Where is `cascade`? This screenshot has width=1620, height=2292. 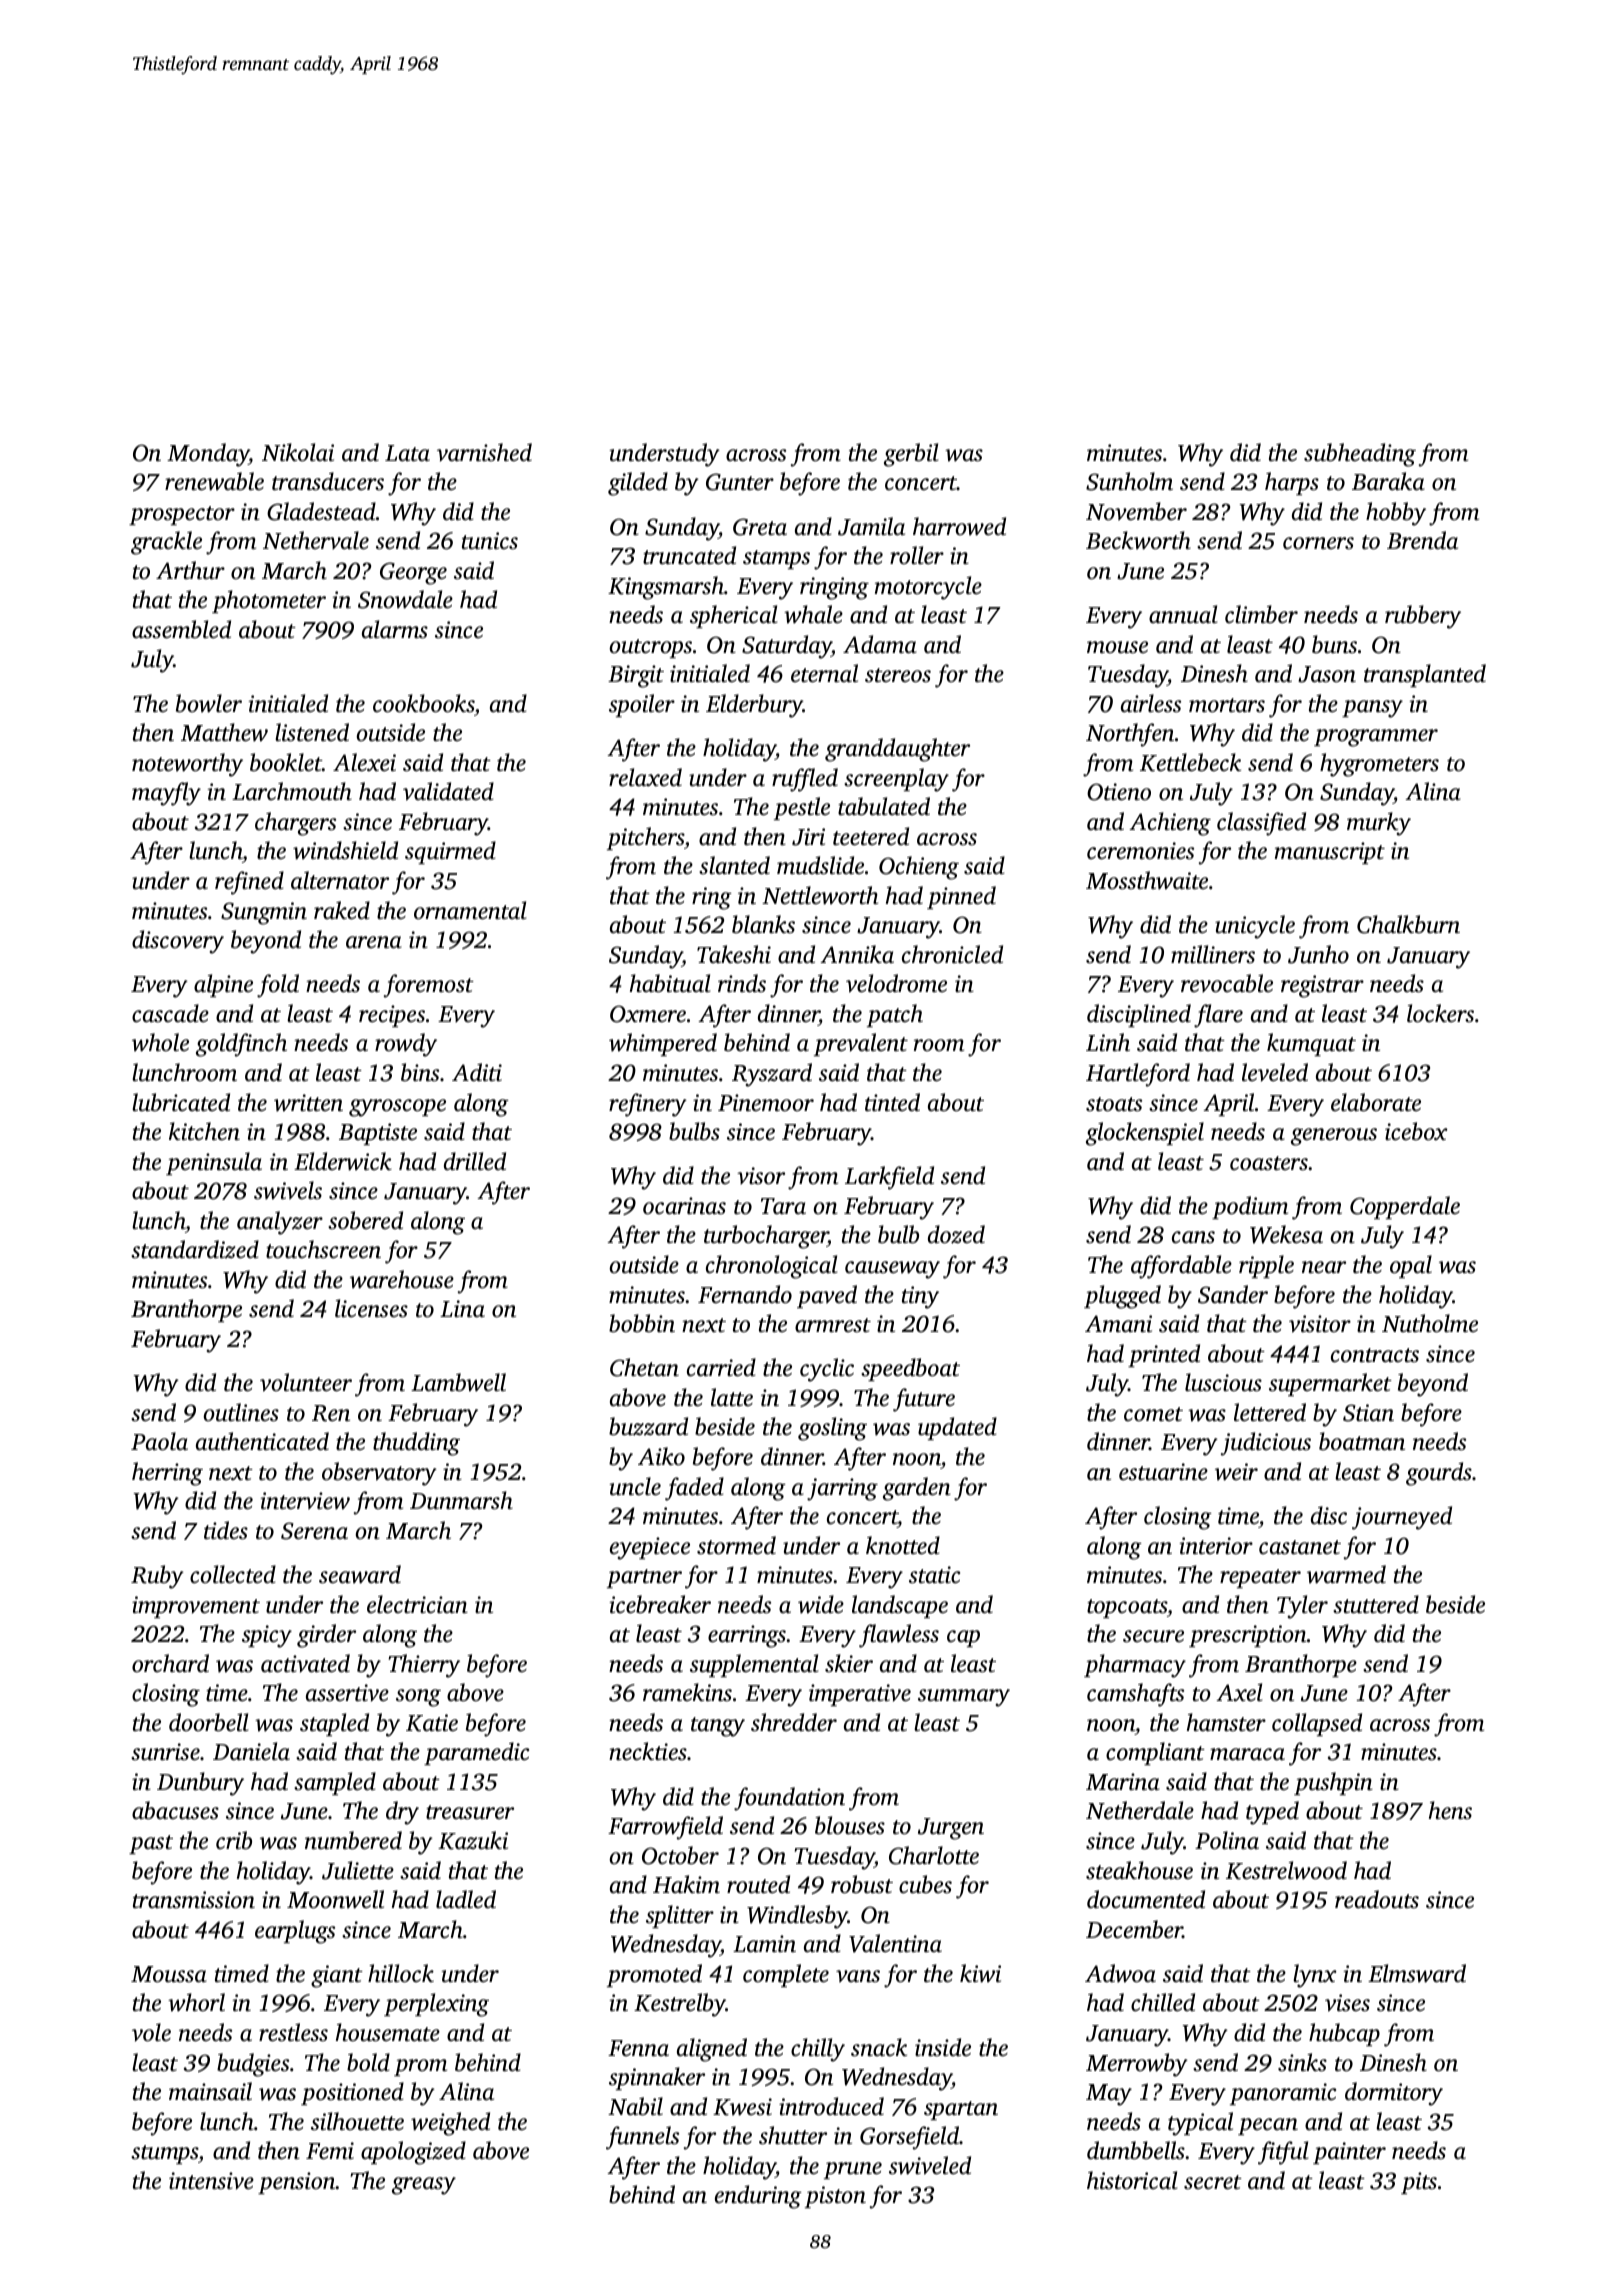
cascade is located at coordinates (170, 1013).
